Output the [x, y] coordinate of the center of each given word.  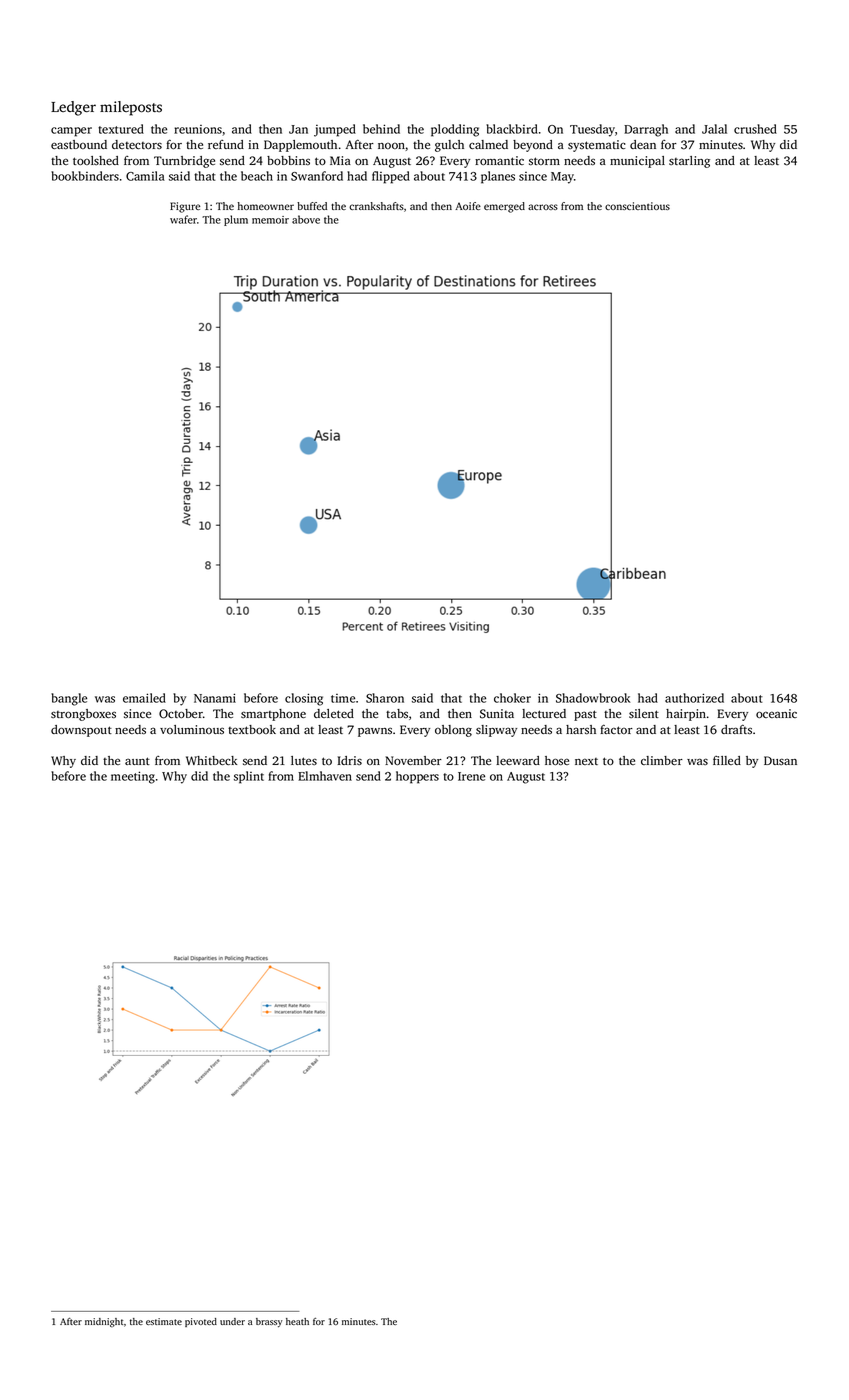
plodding [455, 130]
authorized [694, 698]
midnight [104, 1323]
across [543, 207]
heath [297, 1321]
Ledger [73, 108]
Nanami [215, 698]
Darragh [646, 130]
